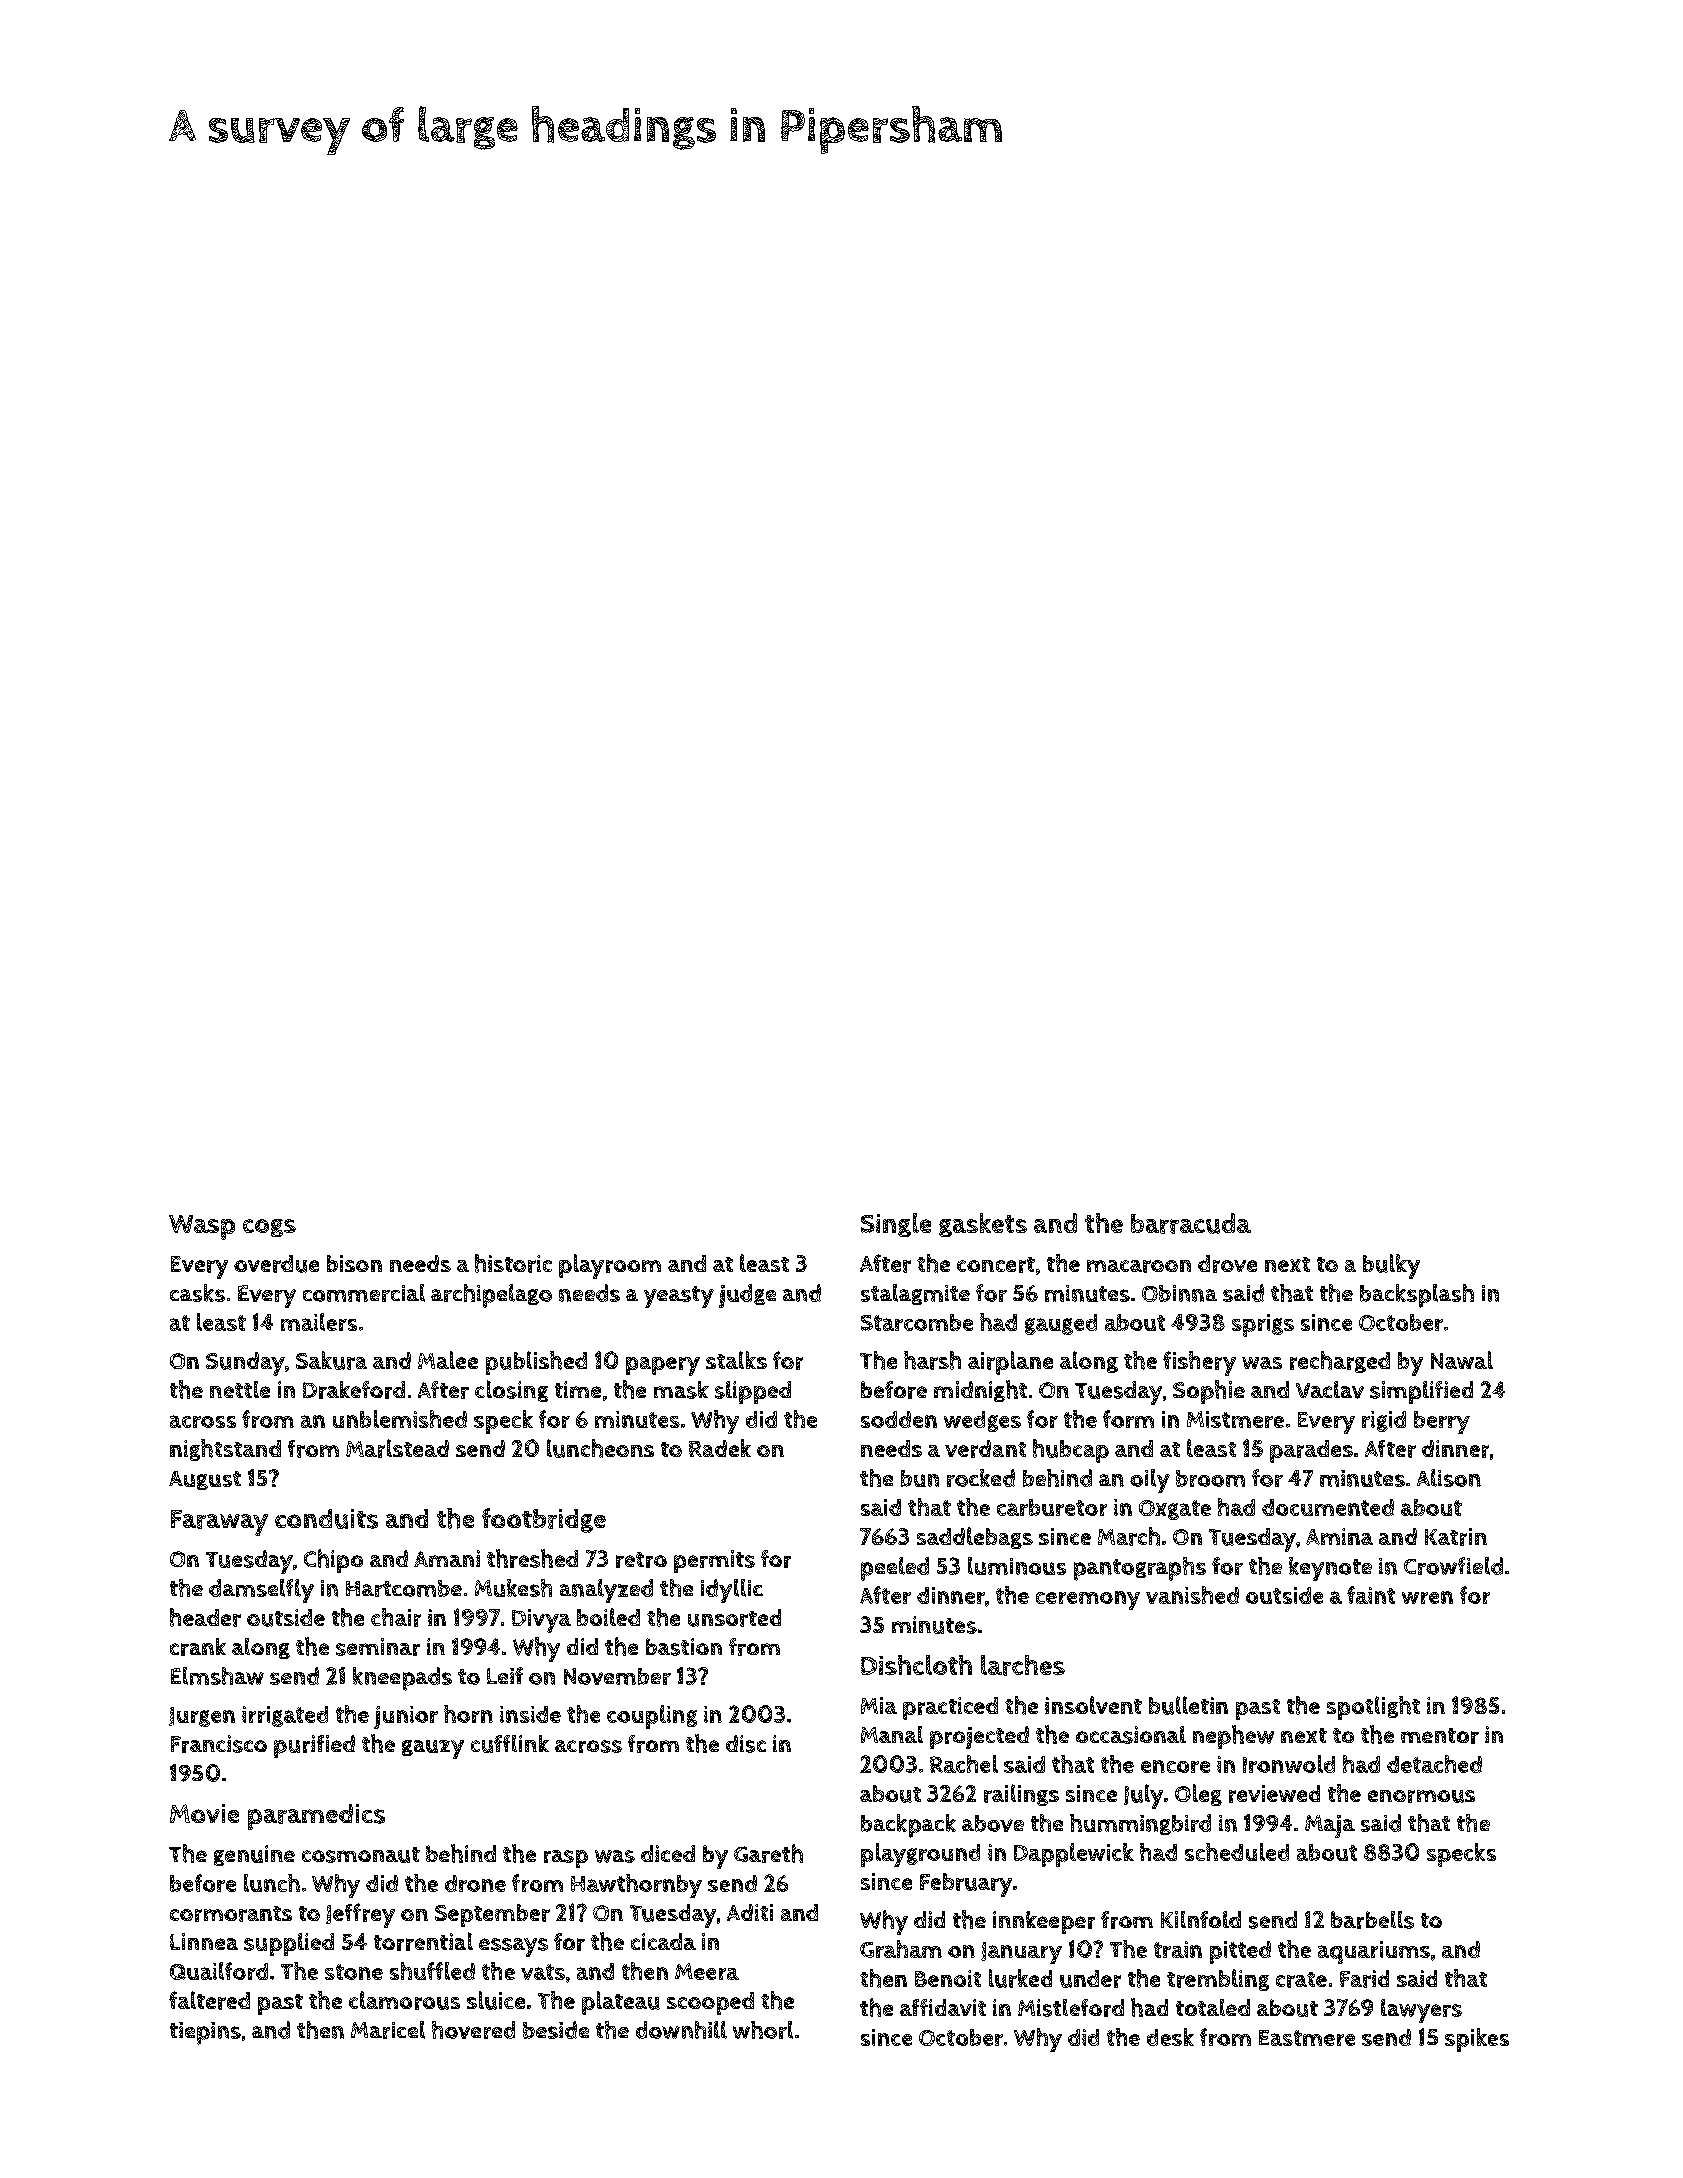 This screenshot has height=2178, width=1683. Describe the element at coordinates (388, 2030) in the screenshot. I see `Maricel` at that location.
